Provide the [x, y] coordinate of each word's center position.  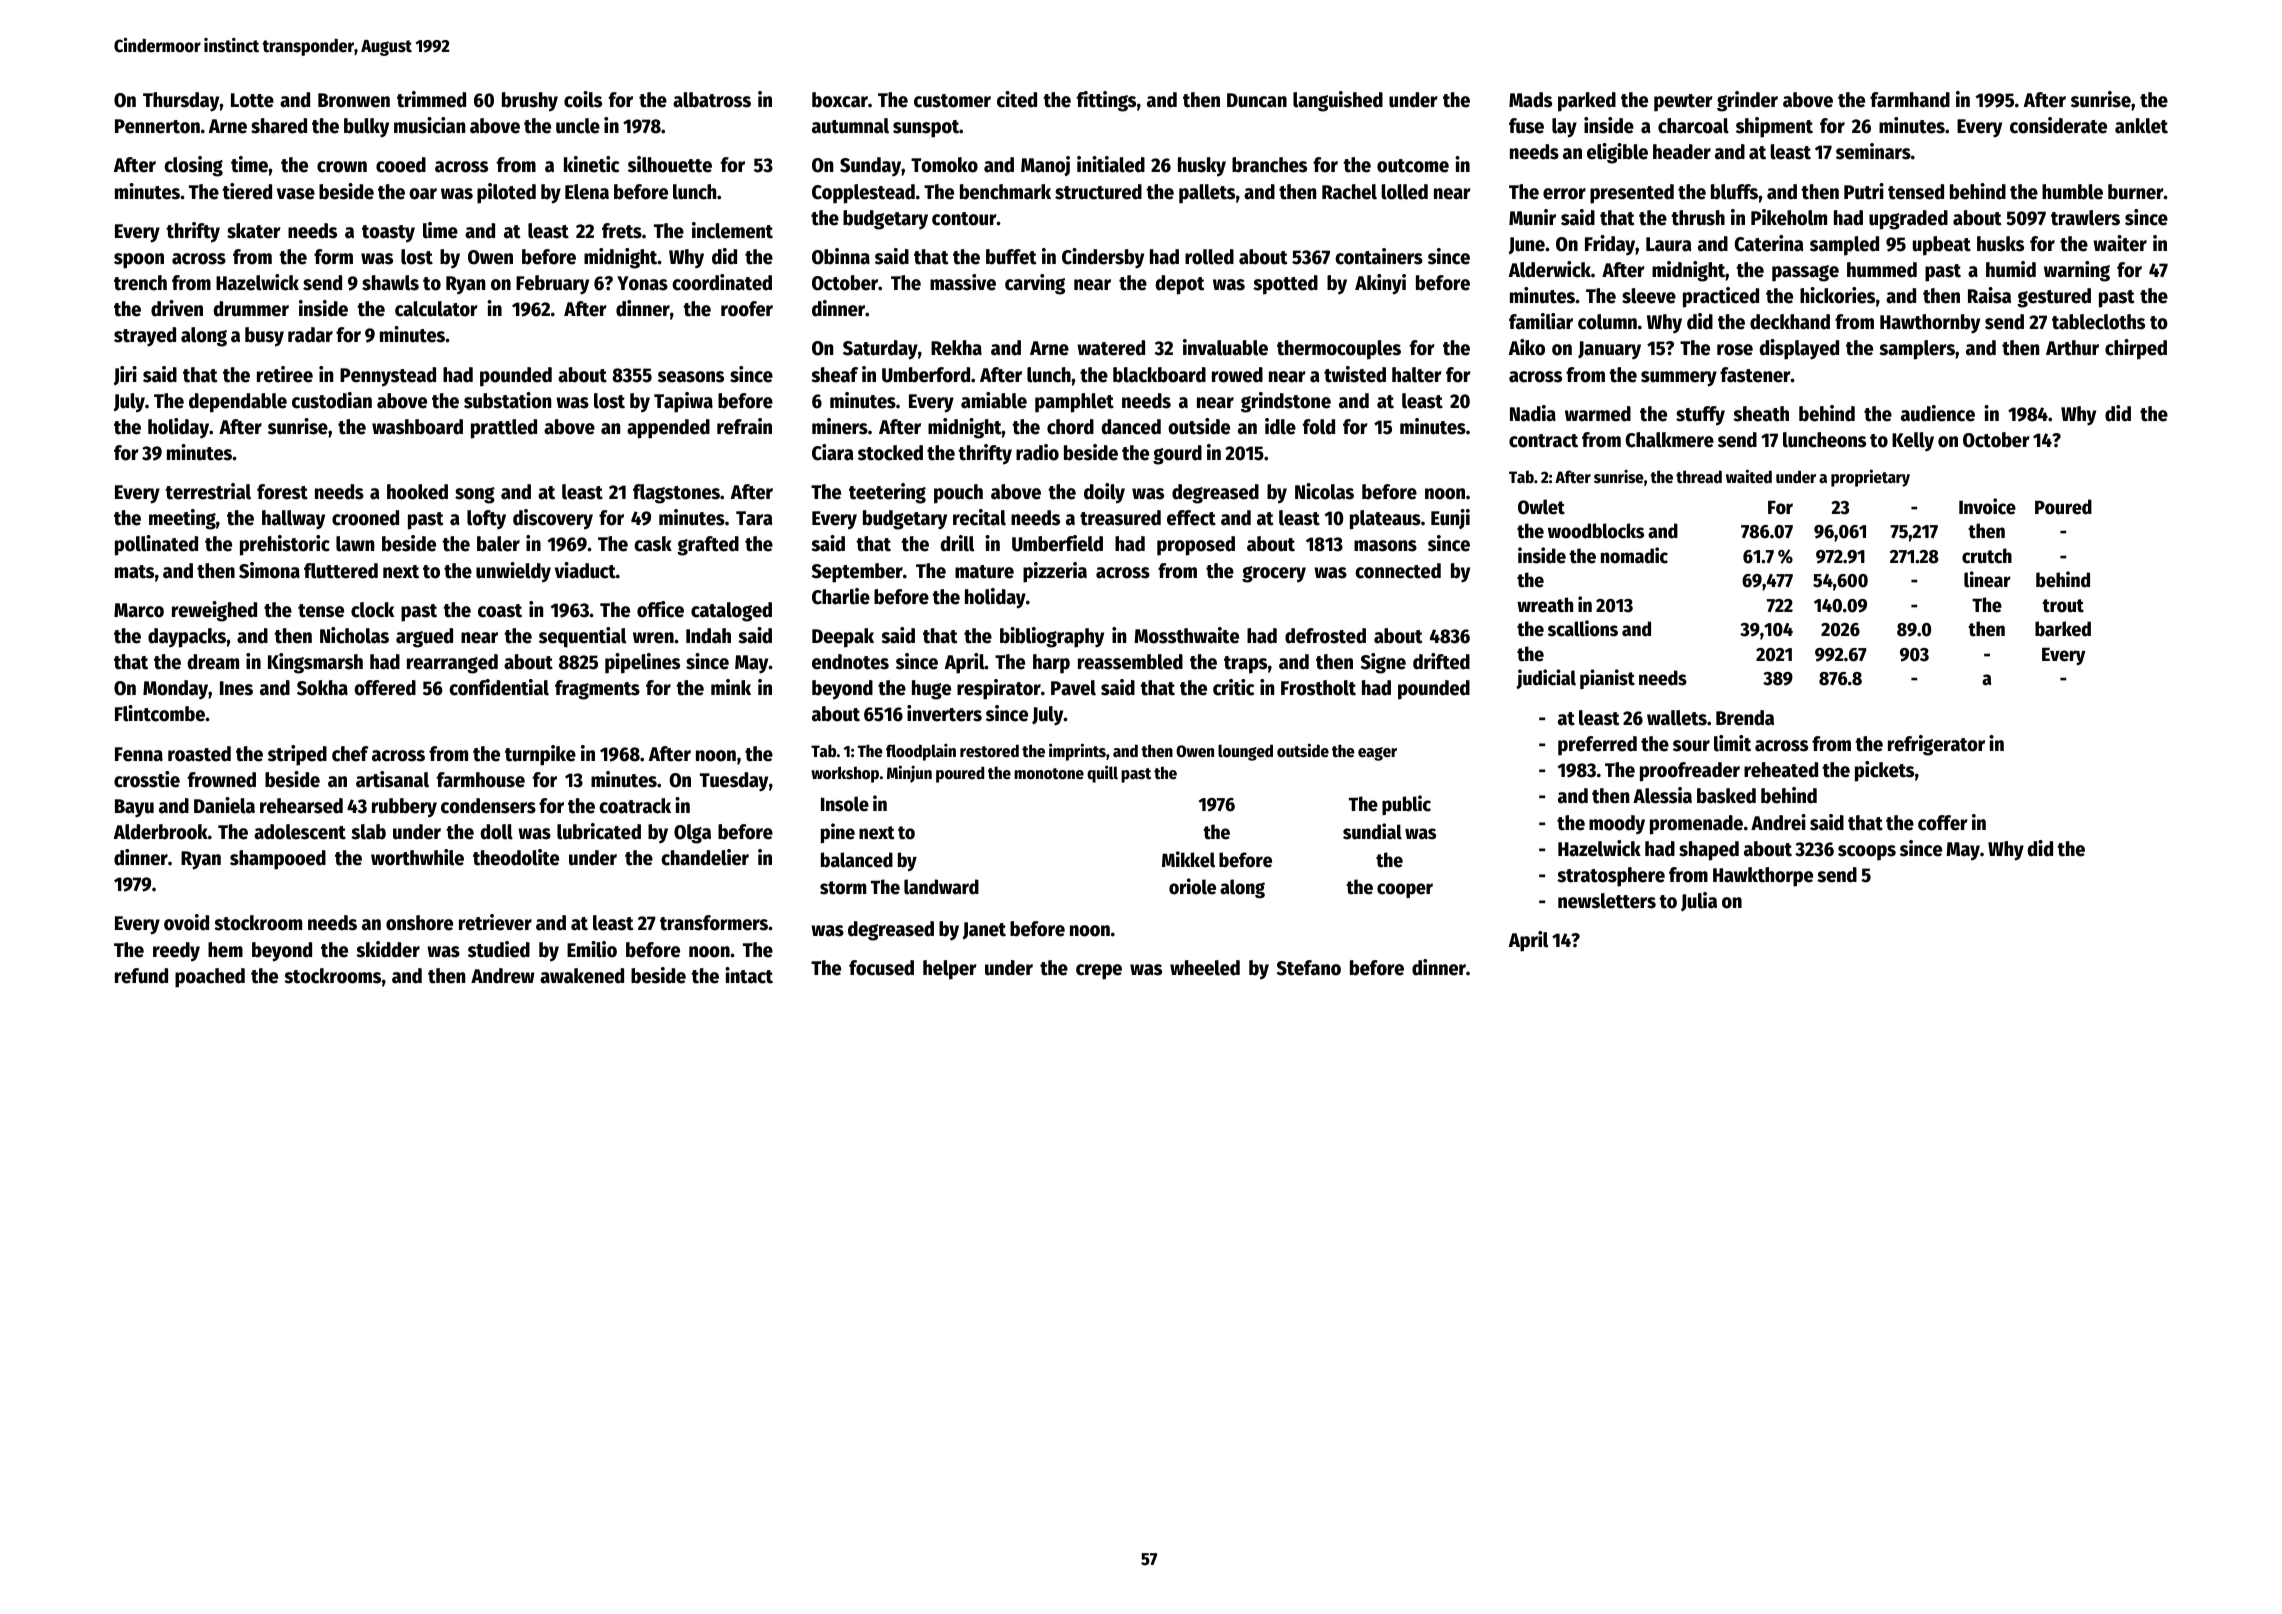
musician [429, 125]
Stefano [1309, 968]
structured [1098, 192]
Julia [1699, 901]
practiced [1721, 297]
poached [210, 978]
